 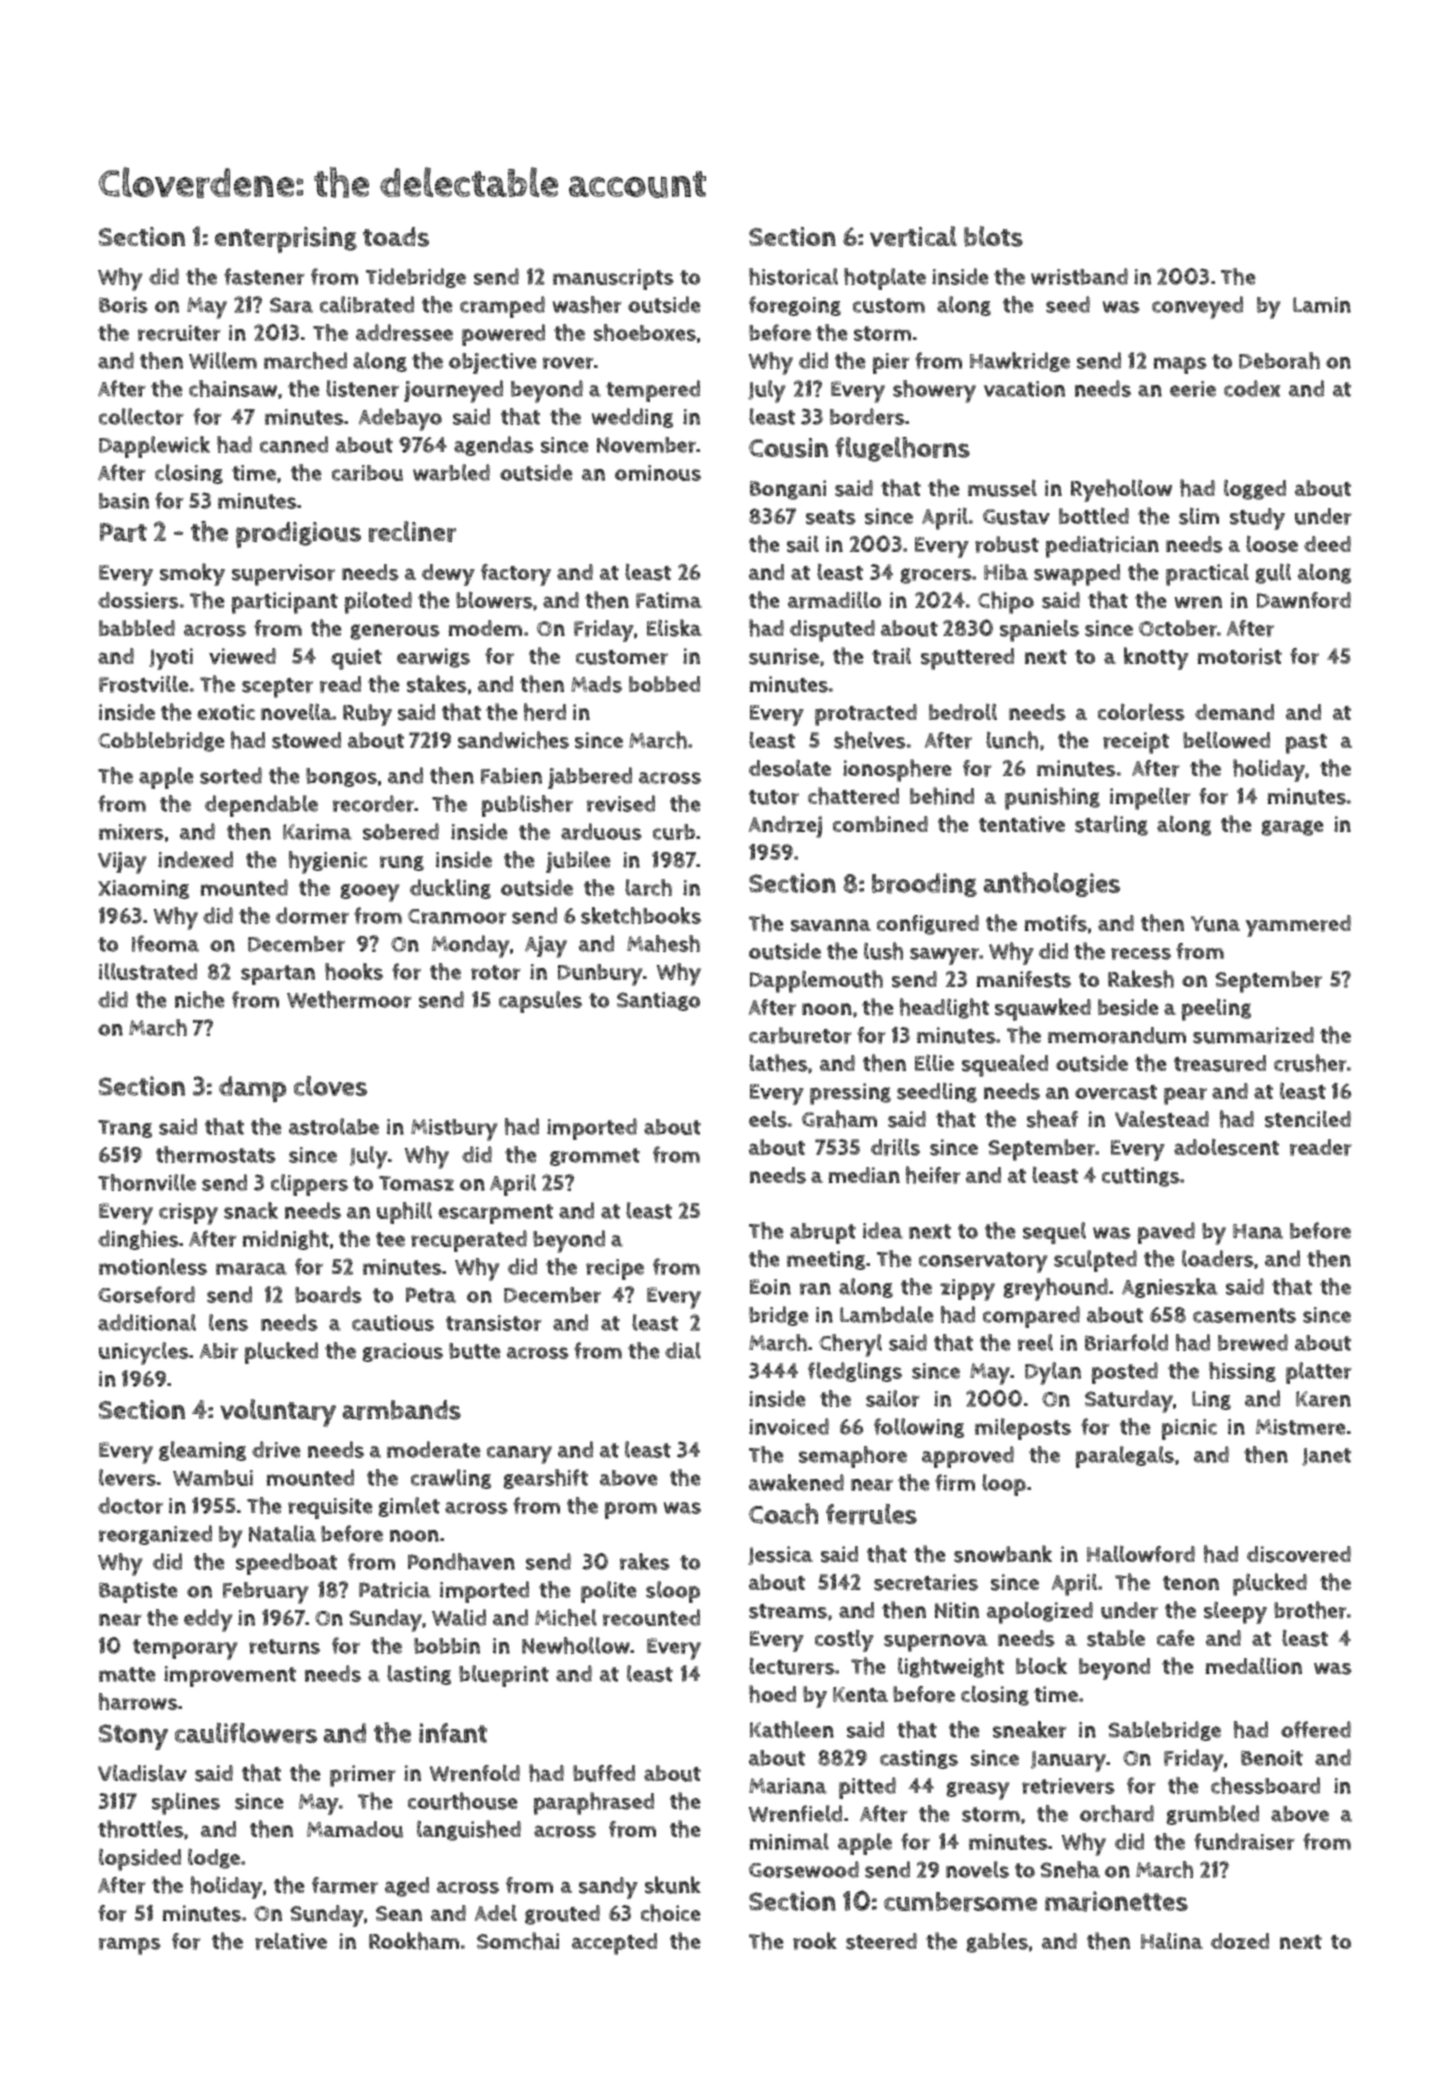 I want to click on crusher, so click(x=1310, y=1063).
